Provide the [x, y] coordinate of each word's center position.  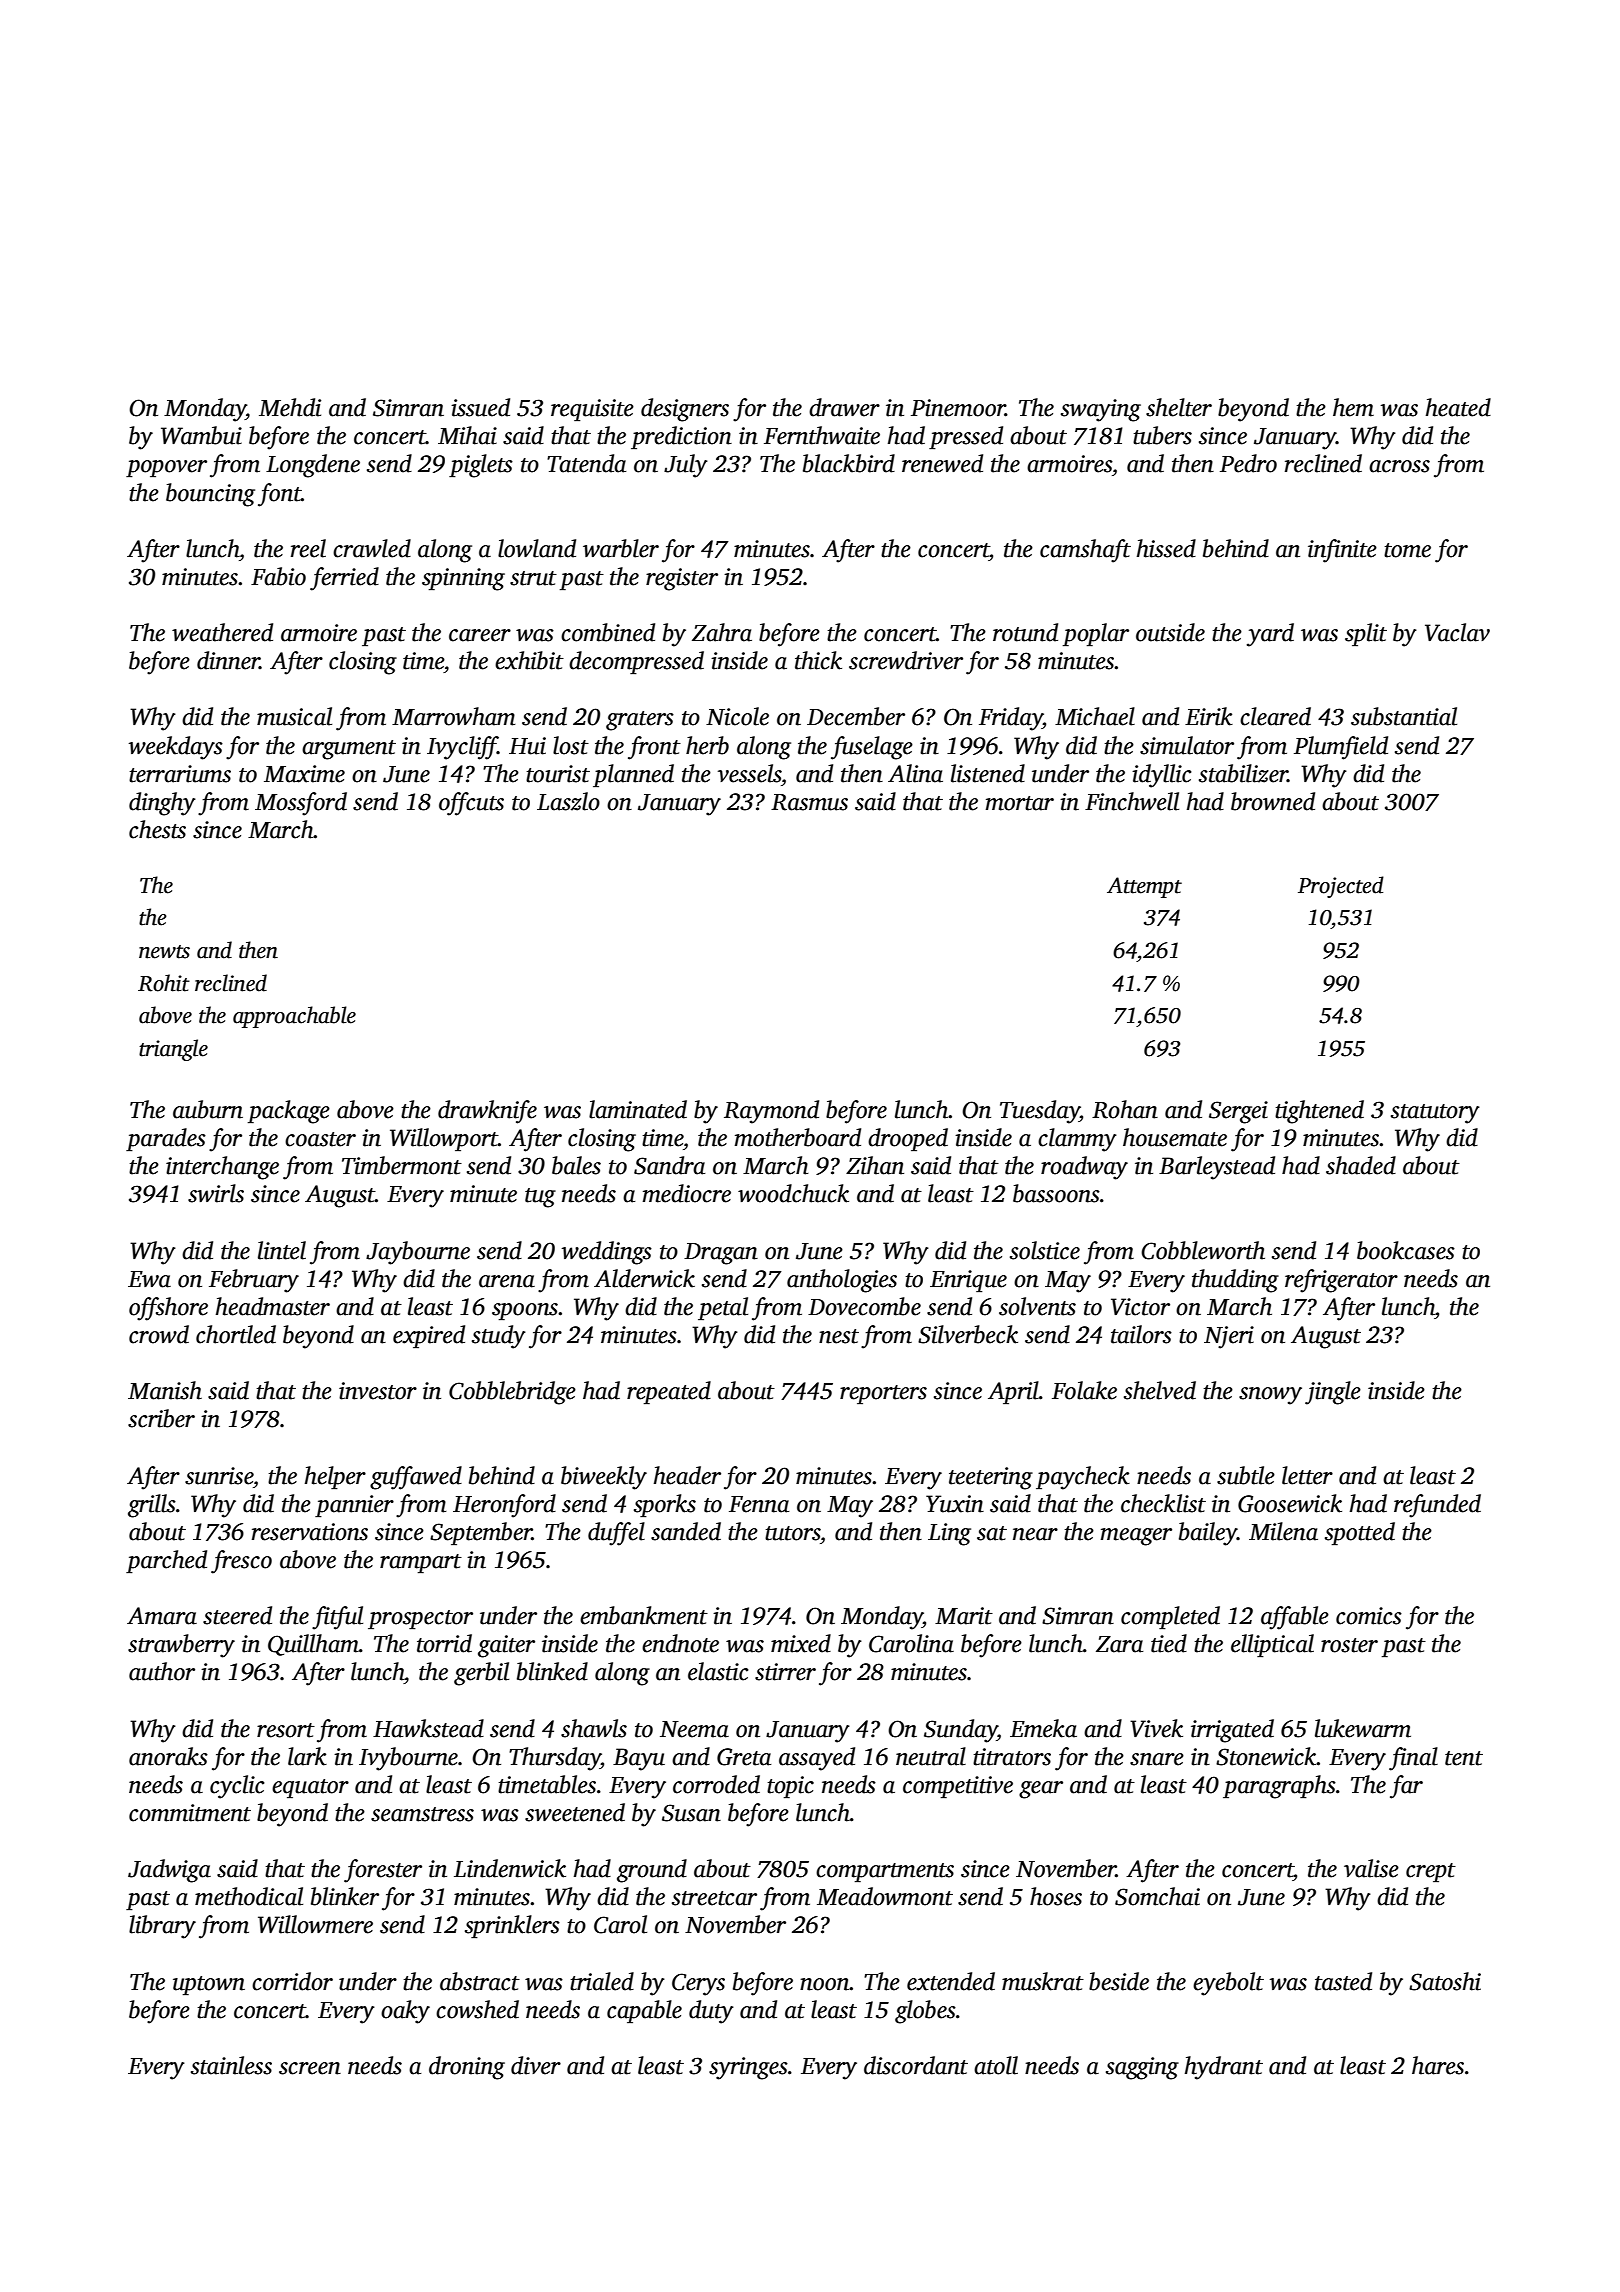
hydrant [1224, 2068]
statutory [1435, 1114]
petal [723, 1308]
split [1366, 634]
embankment [644, 1615]
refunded [1437, 1506]
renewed [942, 463]
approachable [294, 1017]
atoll [996, 2065]
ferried [344, 579]
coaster [320, 1139]
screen [310, 2068]
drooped [908, 1139]
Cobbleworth [1203, 1250]
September [481, 1533]
